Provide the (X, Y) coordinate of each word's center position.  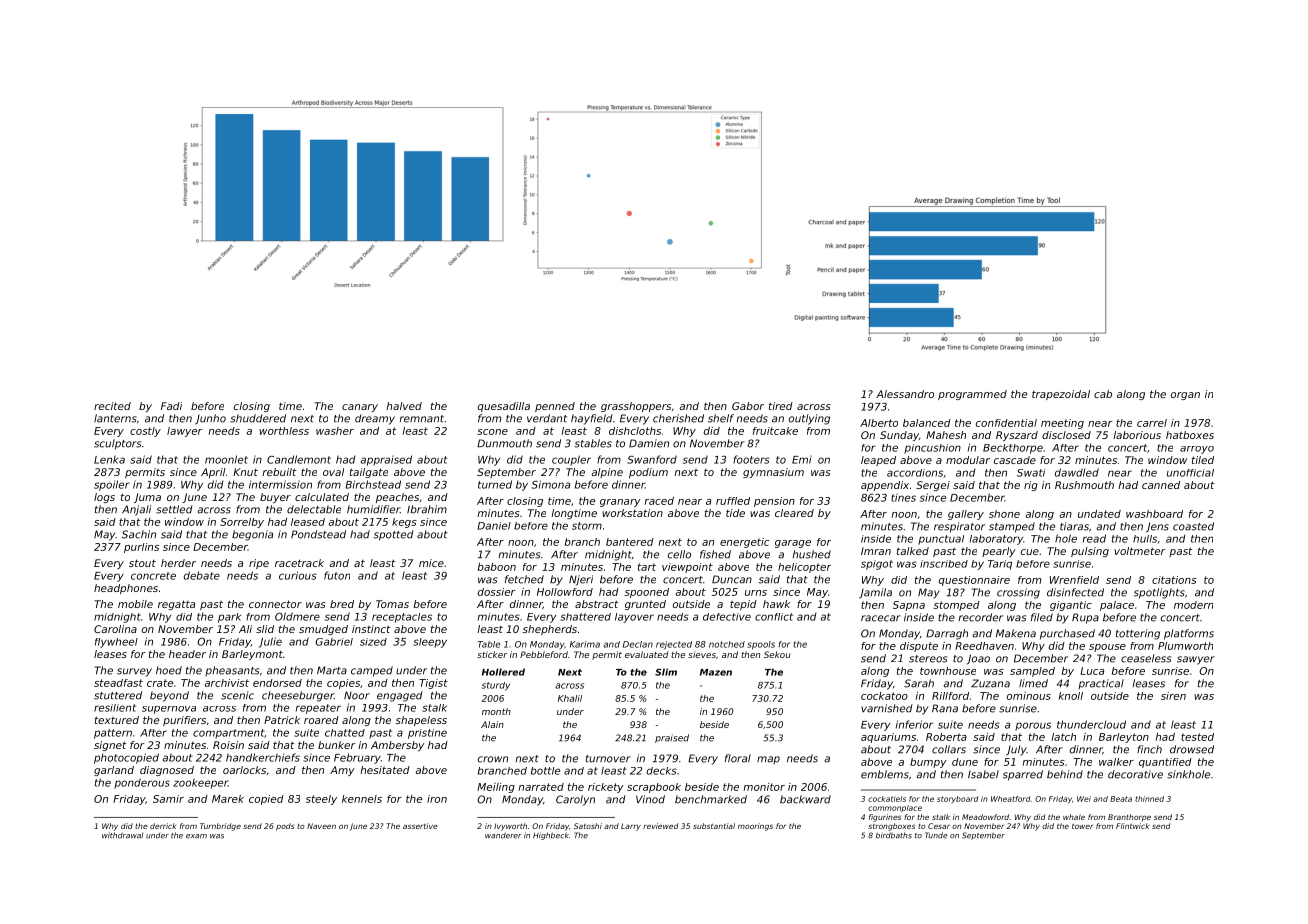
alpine (607, 473)
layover (634, 618)
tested (1197, 737)
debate (202, 575)
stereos (928, 659)
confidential (1006, 423)
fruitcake (775, 431)
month (496, 711)
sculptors (117, 444)
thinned (1149, 799)
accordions (915, 473)
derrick (163, 826)
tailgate (369, 473)
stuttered (118, 695)
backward (805, 799)
